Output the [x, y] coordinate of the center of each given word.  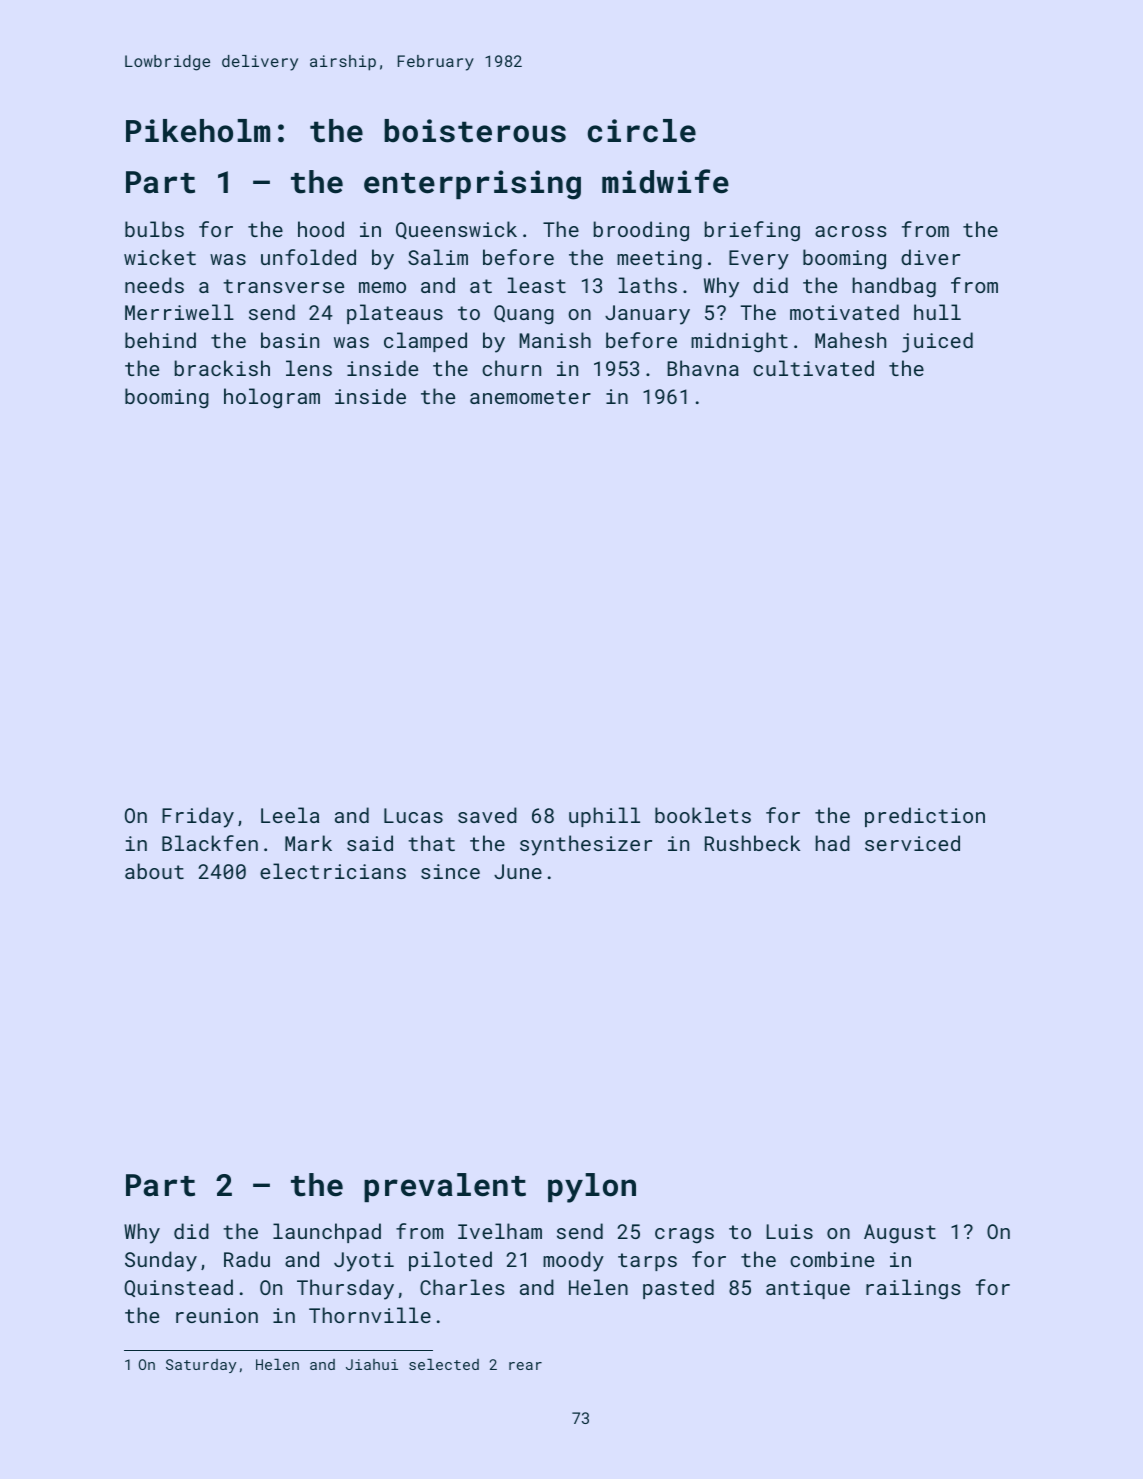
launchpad [327, 1233]
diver [930, 257]
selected [444, 1364]
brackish [222, 368]
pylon [592, 1188]
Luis [789, 1231]
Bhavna [703, 368]
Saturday [201, 1366]
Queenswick [456, 230]
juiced [937, 342]
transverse [283, 286]
